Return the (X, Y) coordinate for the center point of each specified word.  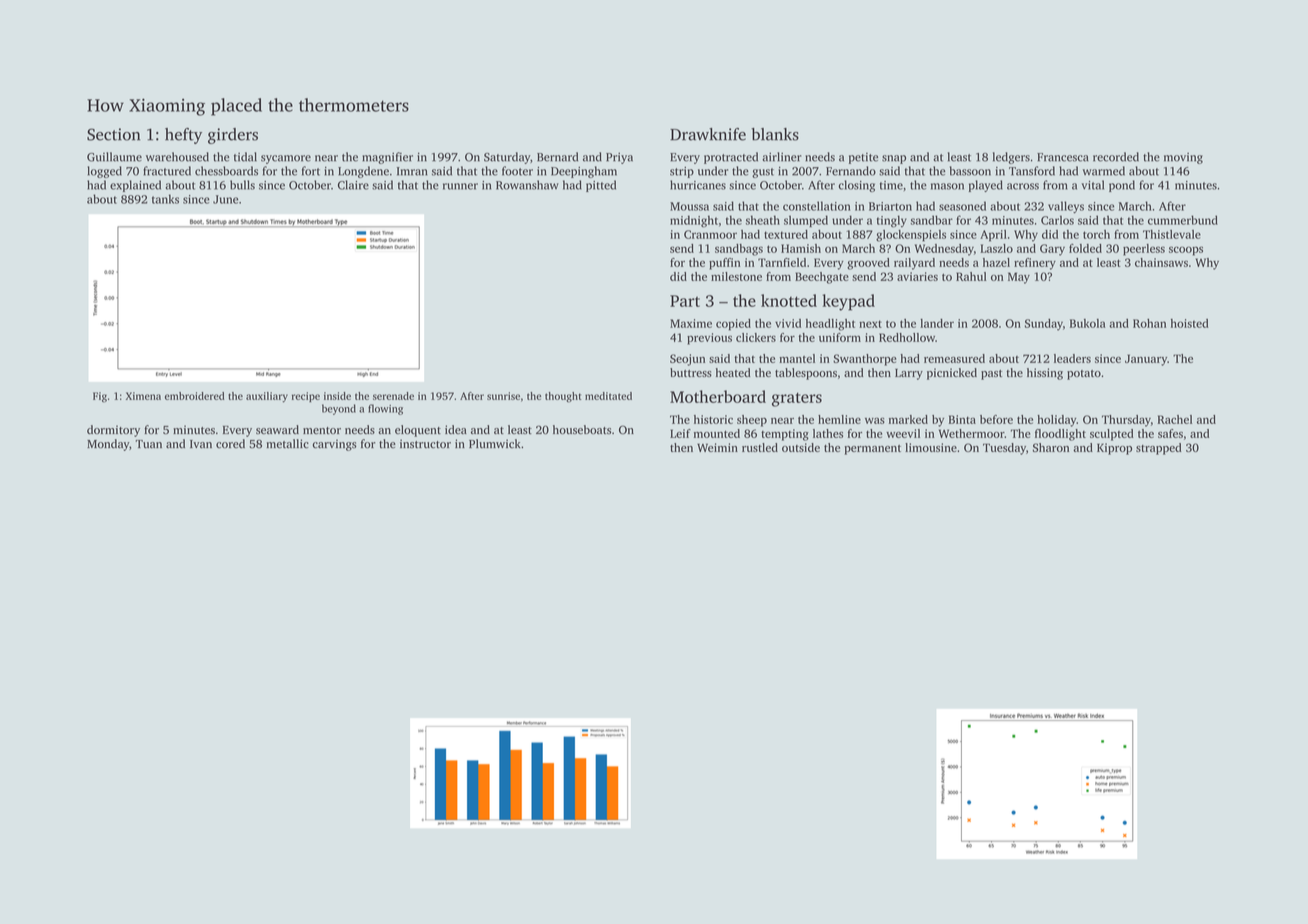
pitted (601, 186)
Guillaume (114, 157)
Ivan (201, 444)
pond (1122, 186)
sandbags (739, 250)
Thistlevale (1172, 234)
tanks (165, 199)
